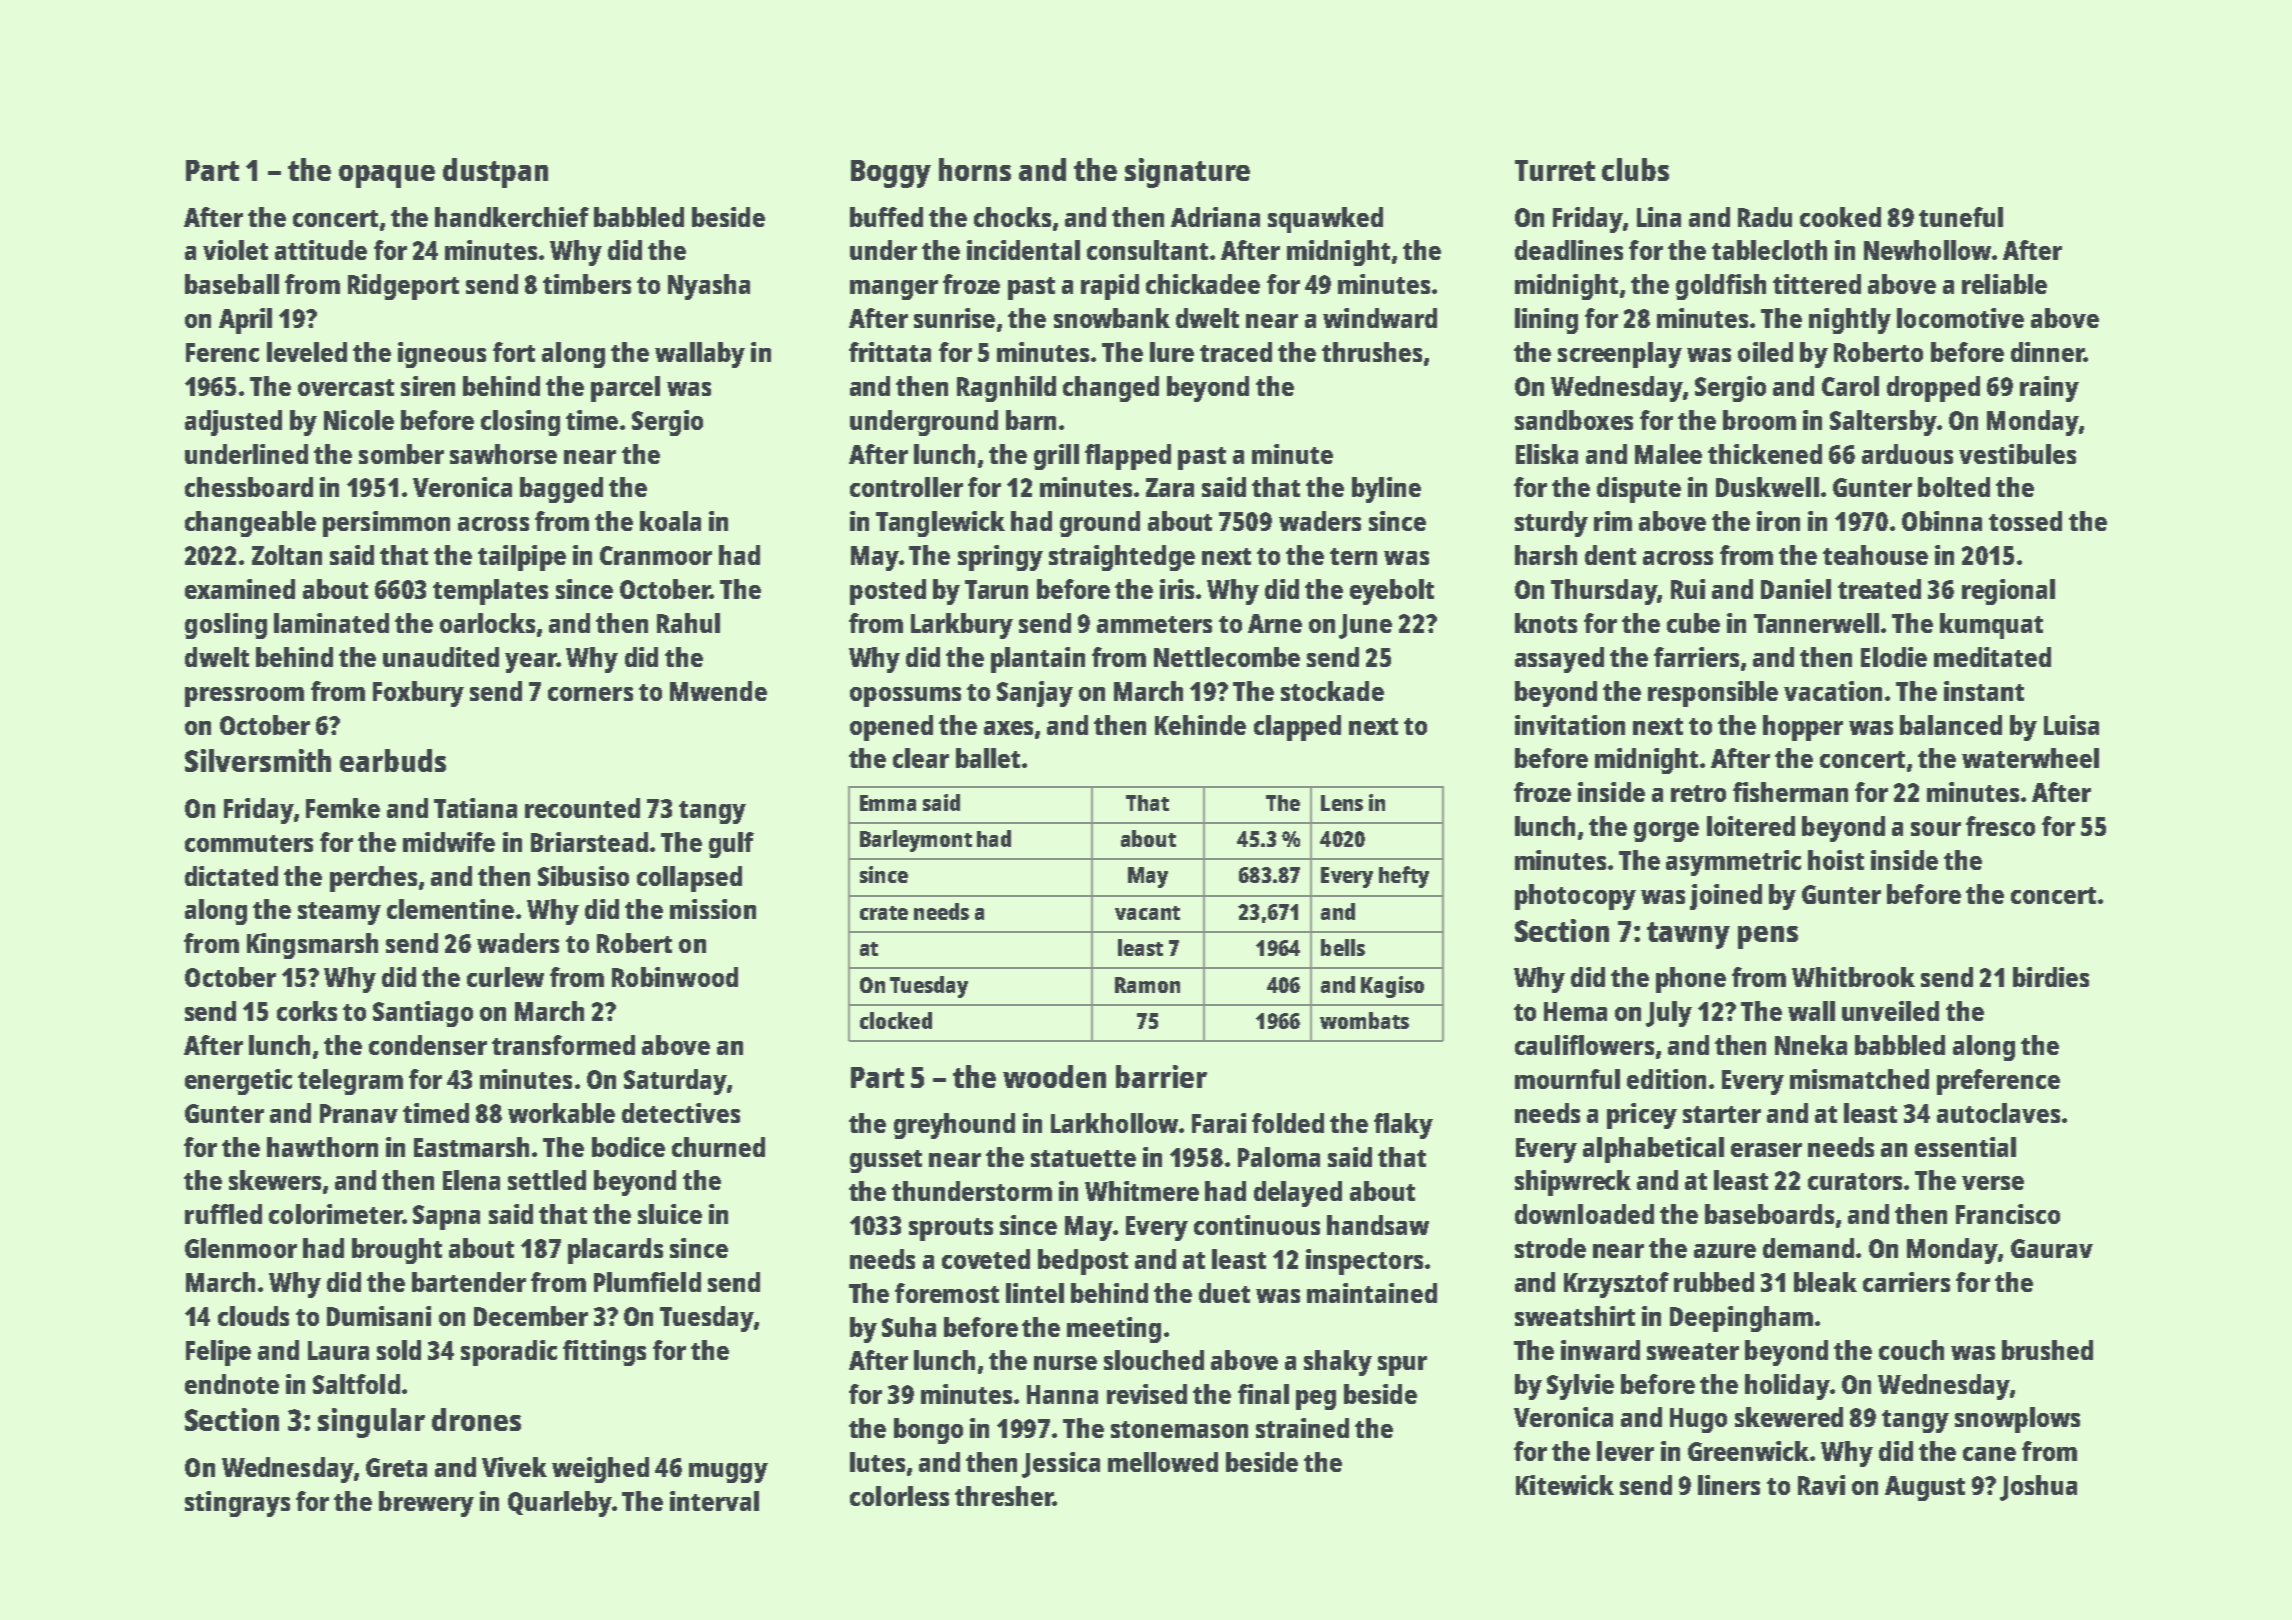 This screenshot has height=1620, width=2292. Describe the element at coordinates (1961, 217) in the screenshot. I see `tuneful` at that location.
